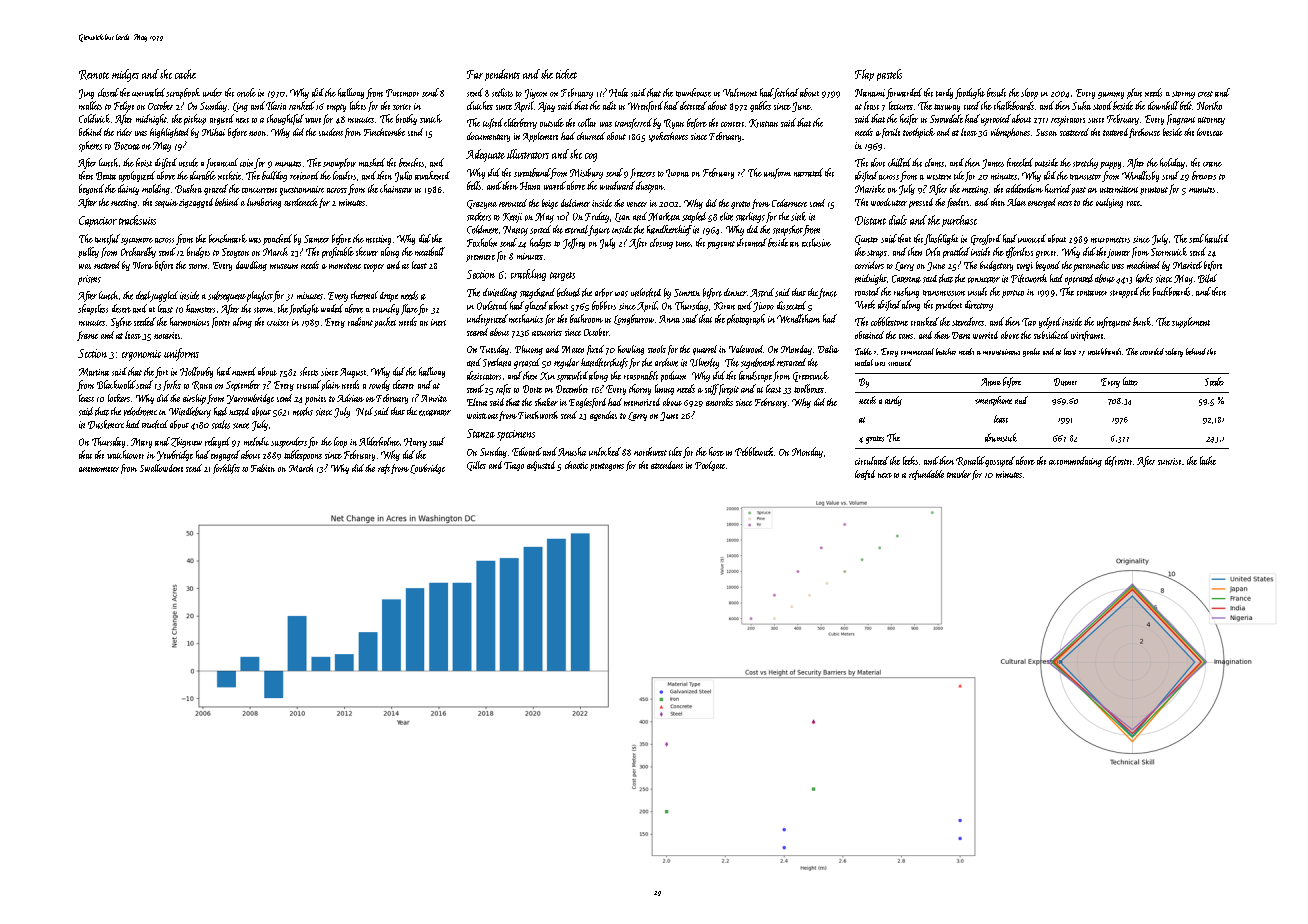 Image resolution: width=1308 pixels, height=924 pixels. I want to click on Martina, so click(94, 372).
